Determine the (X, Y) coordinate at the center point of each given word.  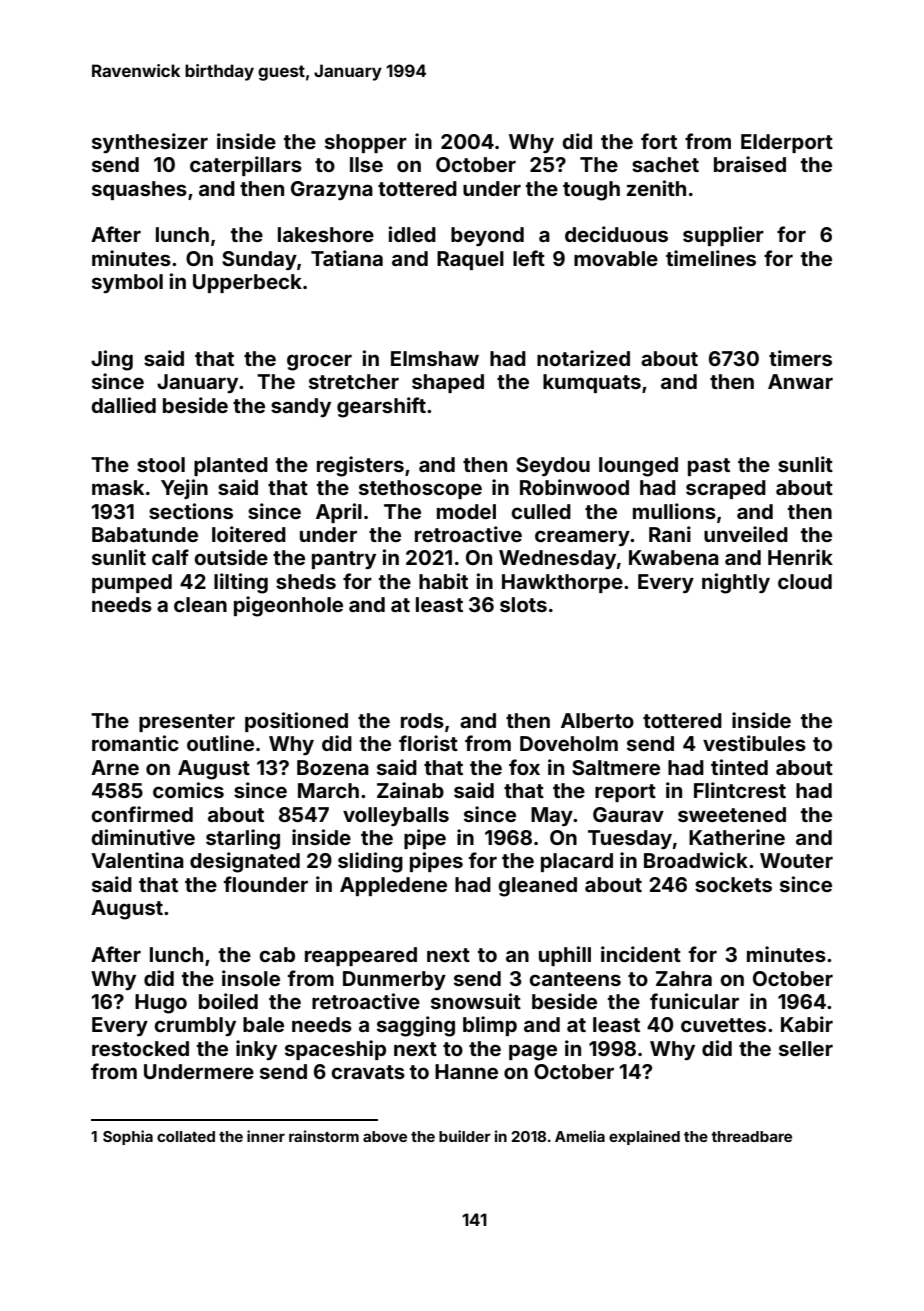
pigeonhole (288, 606)
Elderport (787, 143)
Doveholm (569, 743)
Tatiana (347, 258)
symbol (127, 283)
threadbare (751, 1136)
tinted (739, 767)
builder (465, 1136)
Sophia (128, 1137)
